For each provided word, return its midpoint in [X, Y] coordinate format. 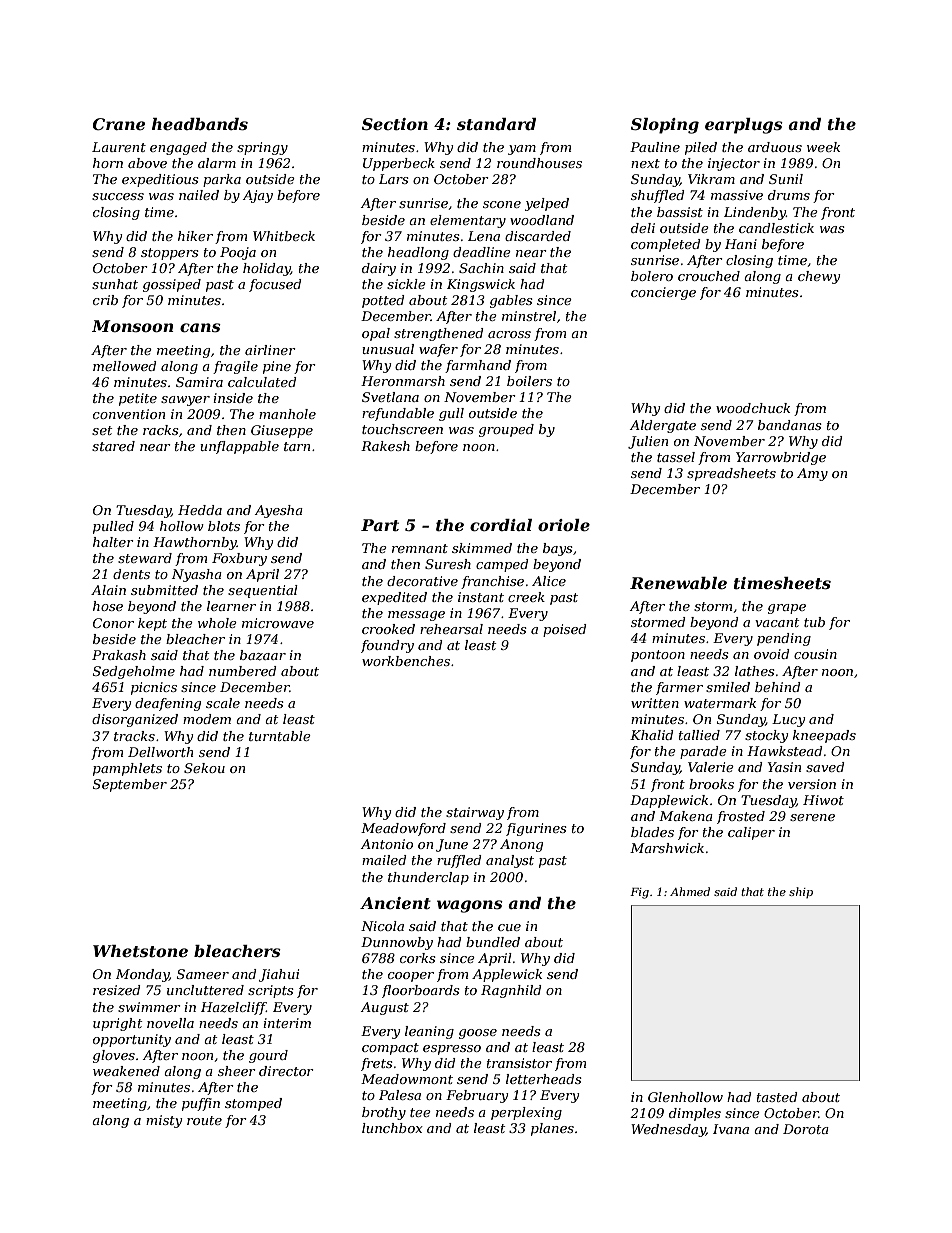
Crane [119, 124]
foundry [387, 646]
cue [509, 927]
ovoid [772, 654]
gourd [268, 1056]
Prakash [119, 655]
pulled [113, 527]
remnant [420, 548]
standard [496, 124]
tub [814, 622]
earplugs [744, 126]
